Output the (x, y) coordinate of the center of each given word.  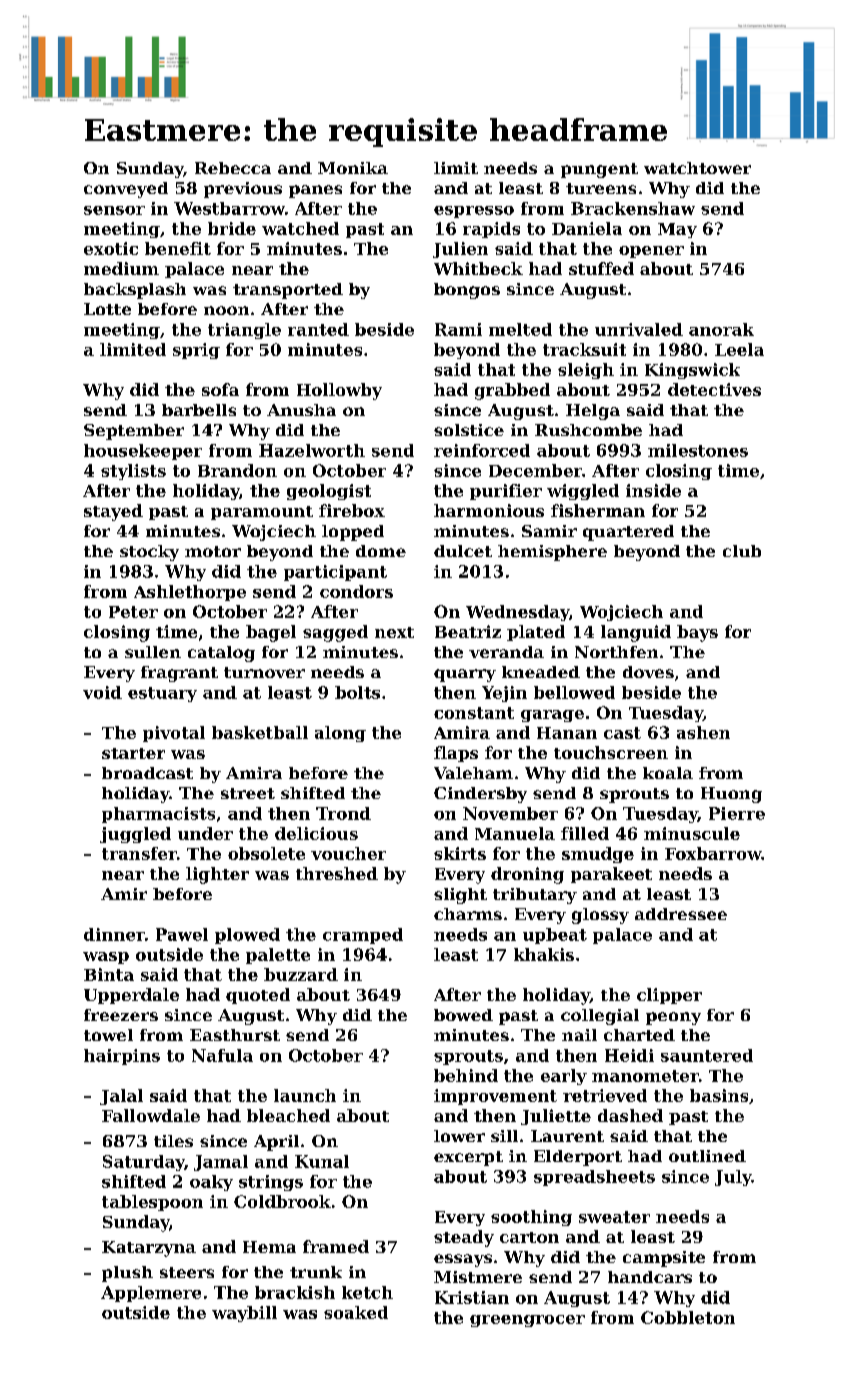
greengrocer (527, 1321)
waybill (244, 1314)
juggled (135, 835)
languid (636, 633)
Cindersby (480, 795)
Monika (353, 168)
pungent (599, 170)
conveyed (126, 190)
